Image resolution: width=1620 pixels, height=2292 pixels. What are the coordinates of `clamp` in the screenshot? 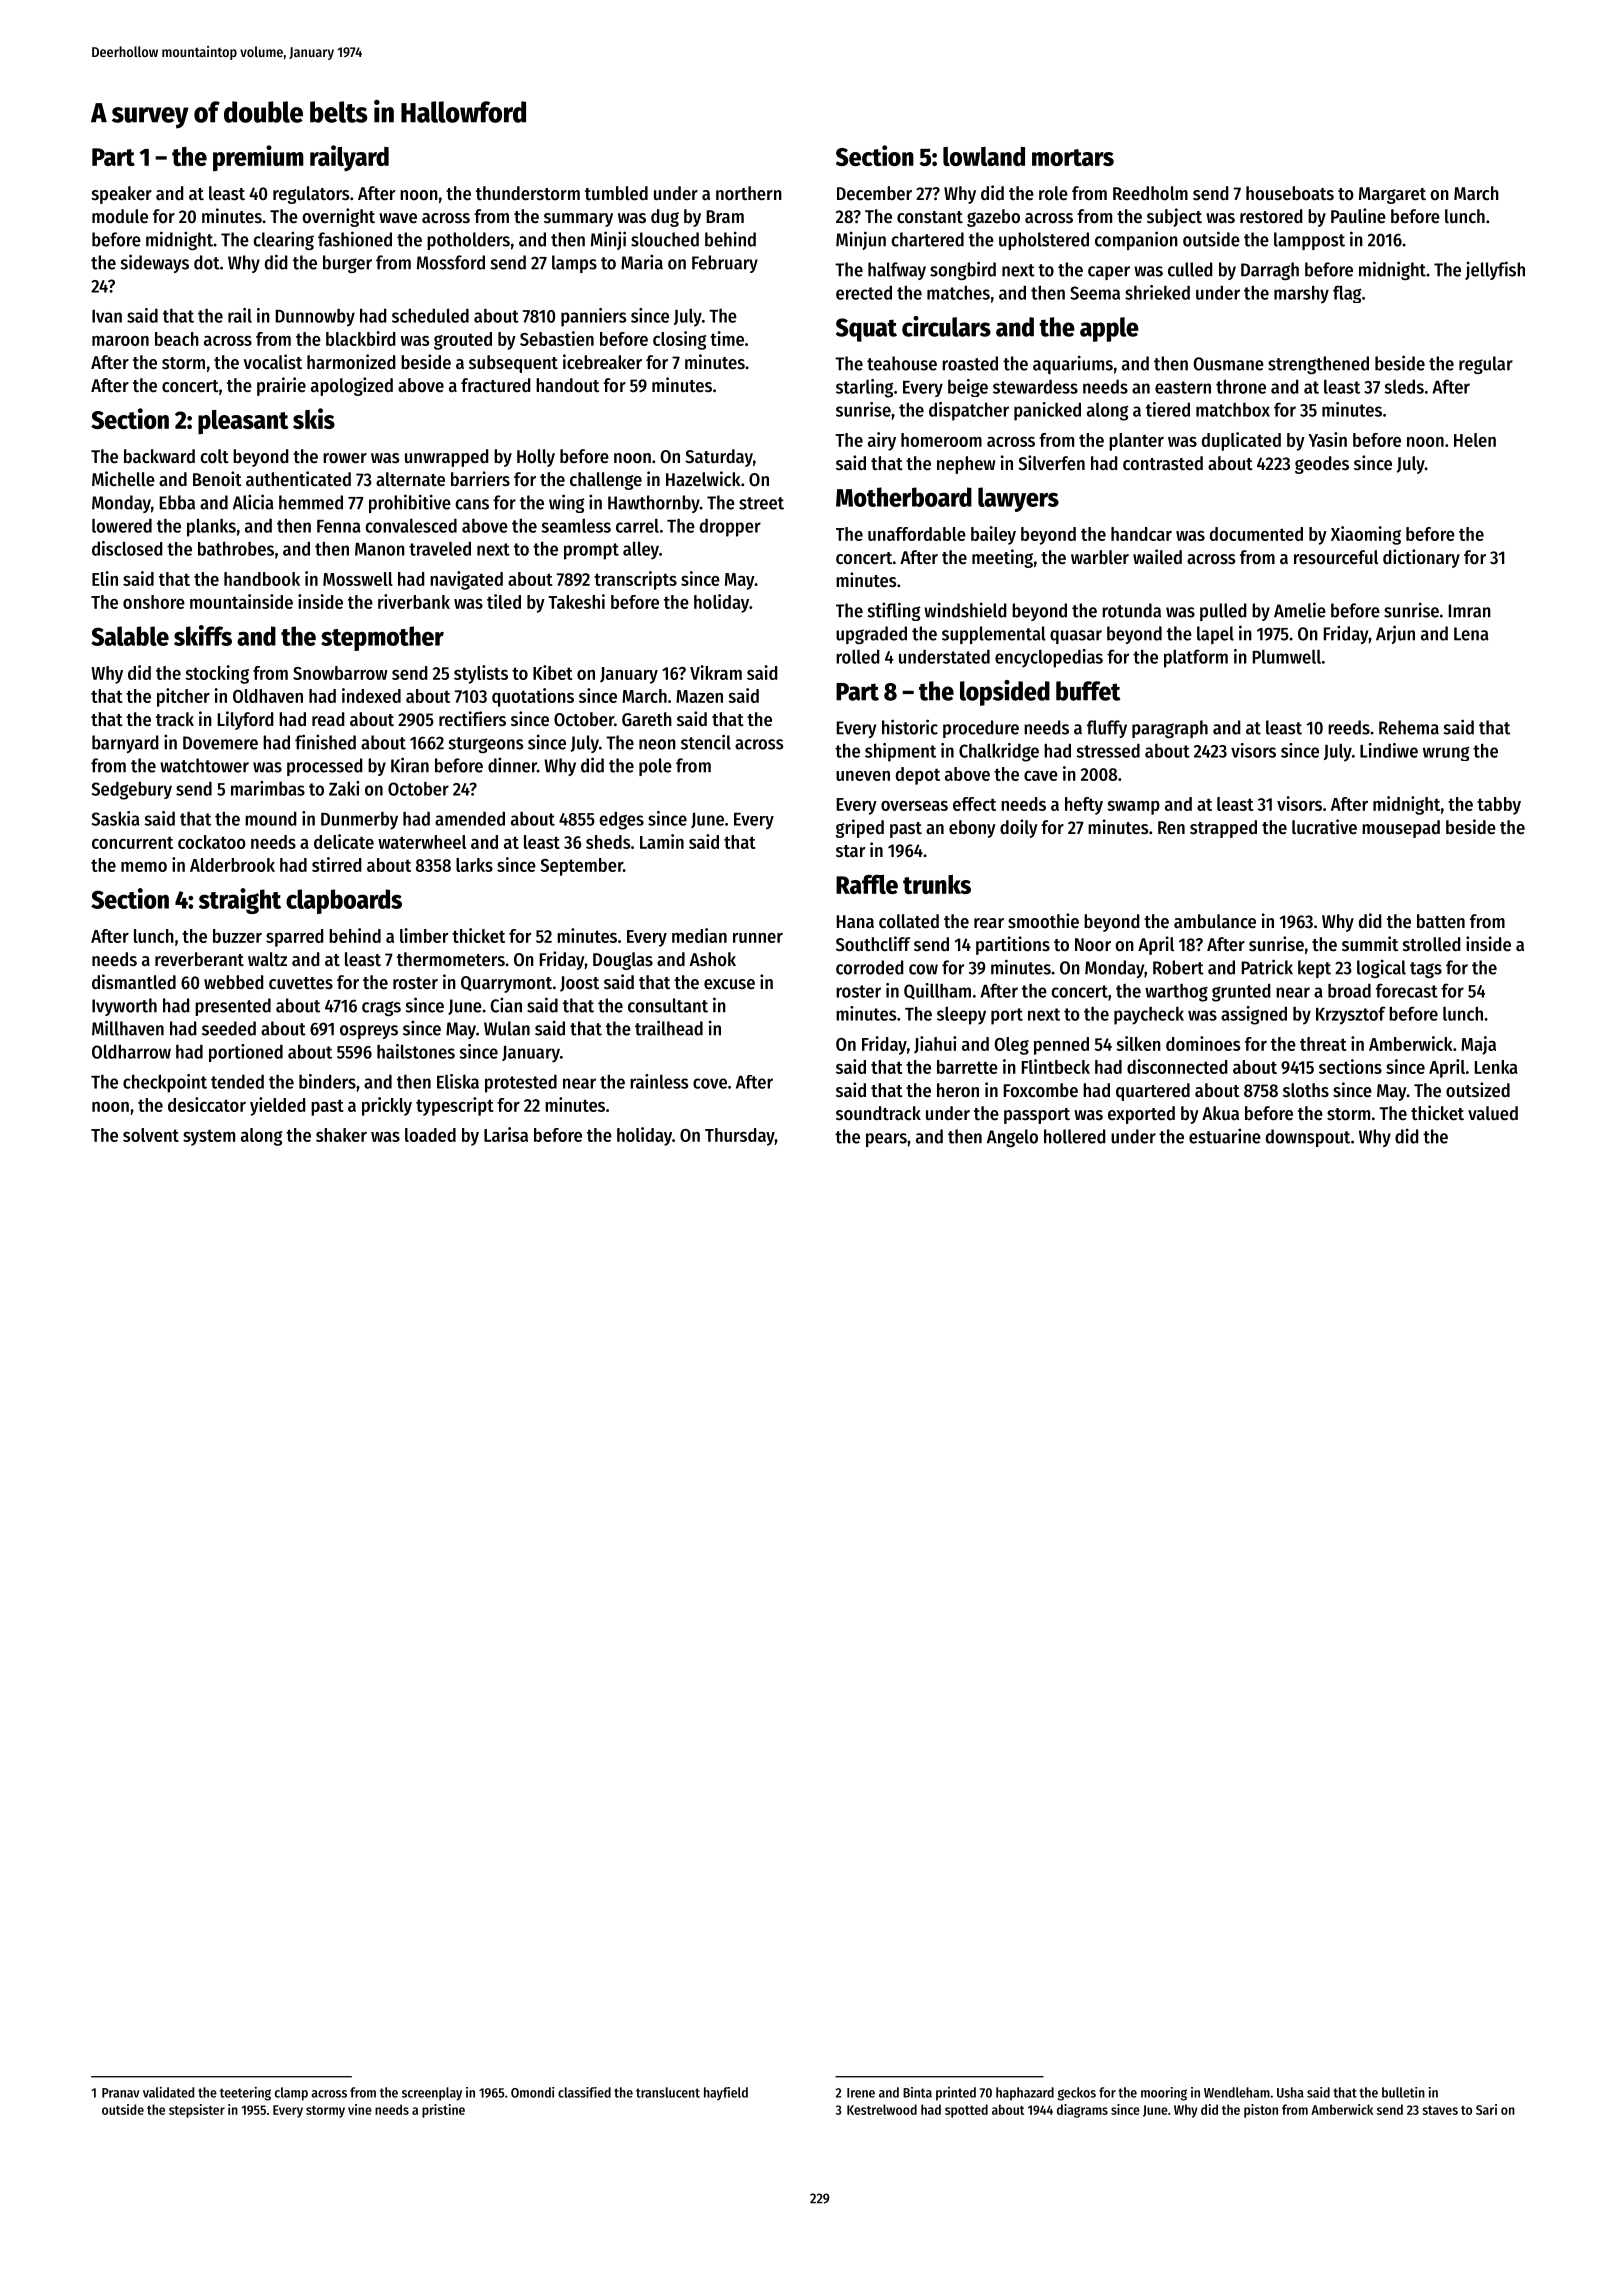 It's located at (291, 2094).
